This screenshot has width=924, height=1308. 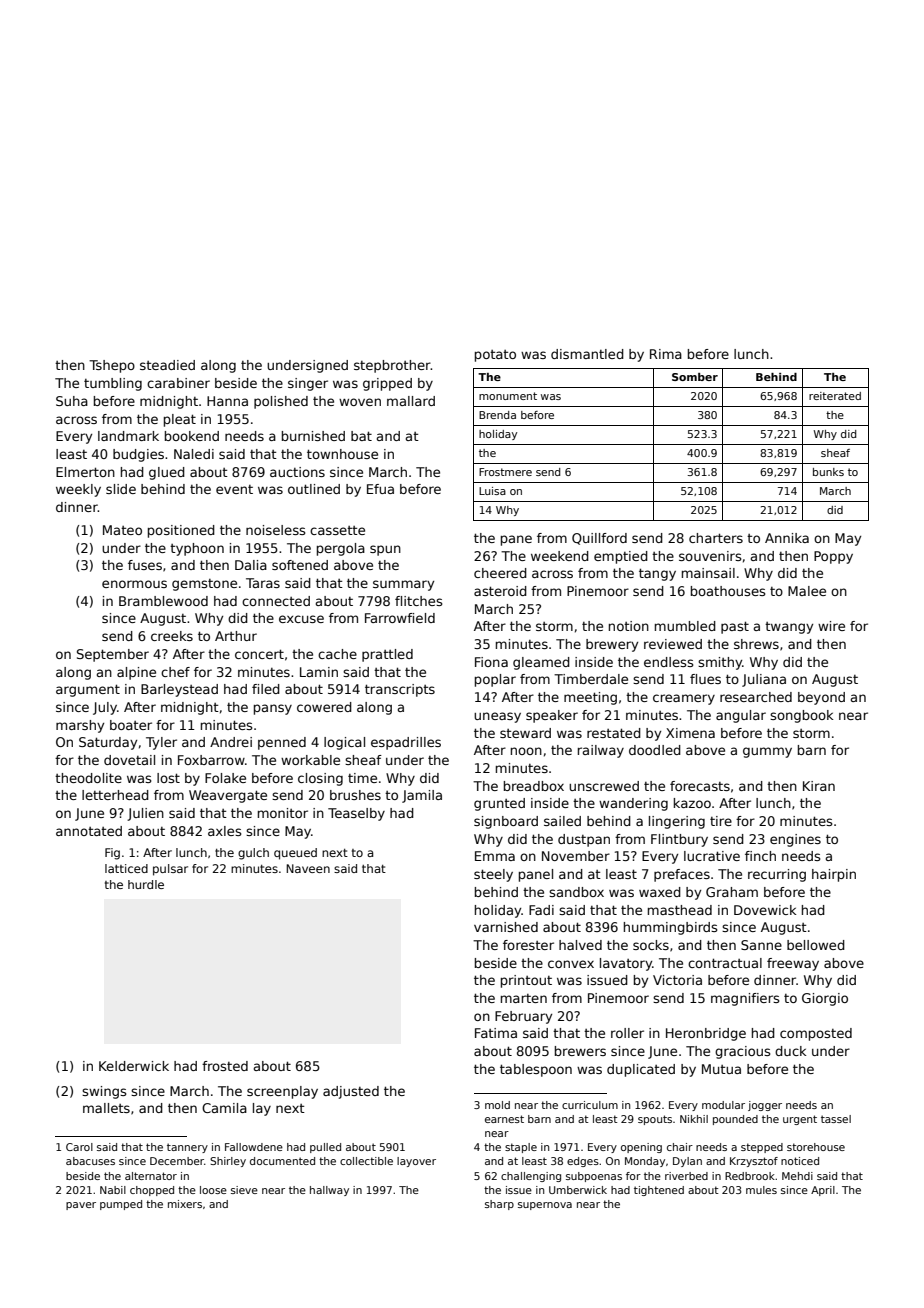 I want to click on pumped, so click(x=121, y=1205).
